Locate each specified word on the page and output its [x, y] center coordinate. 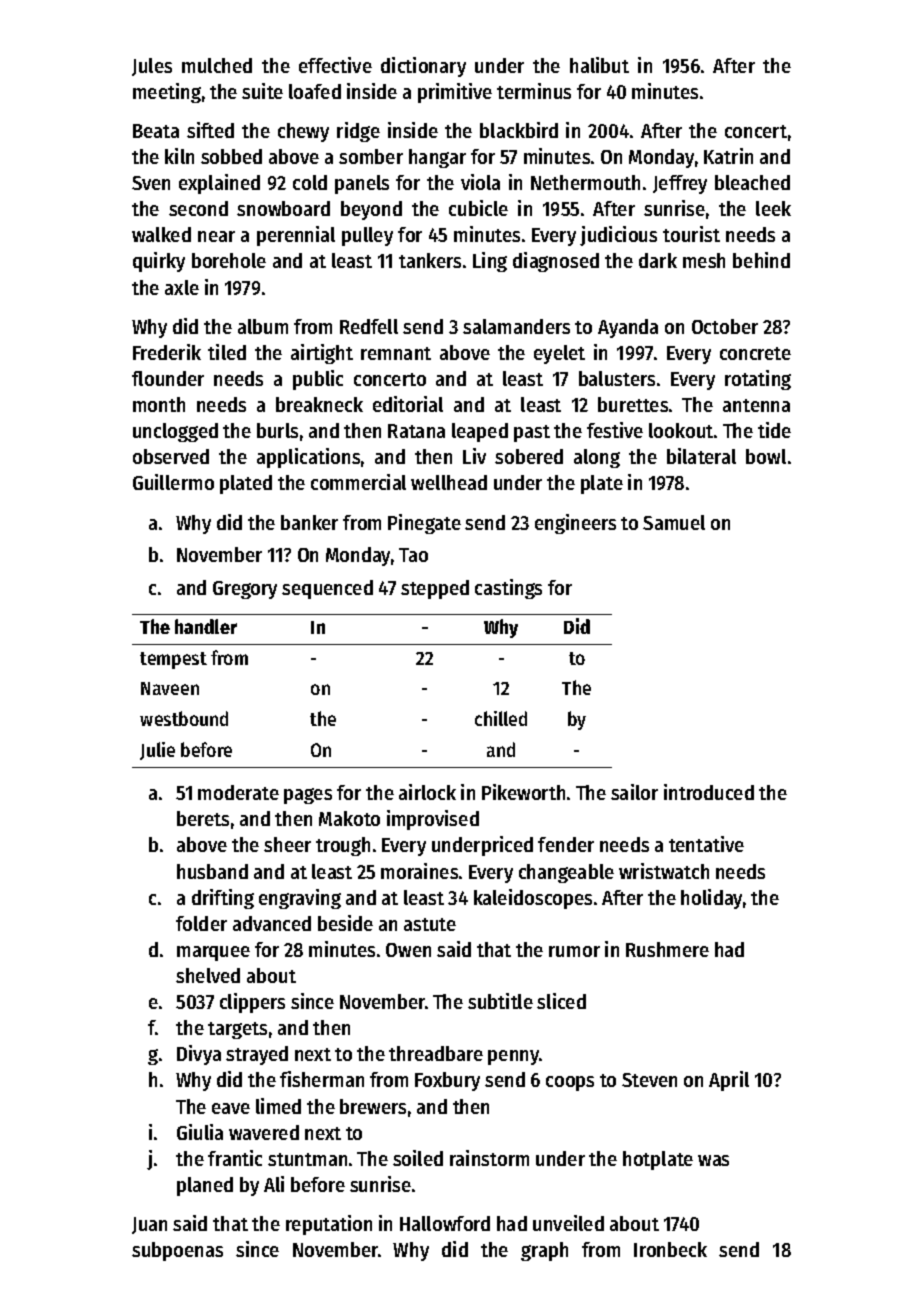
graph [544, 1251]
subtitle [500, 1001]
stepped [435, 589]
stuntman [307, 1159]
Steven [649, 1080]
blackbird [519, 130]
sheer [287, 844]
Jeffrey [680, 184]
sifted [210, 130]
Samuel [674, 522]
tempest [173, 660]
